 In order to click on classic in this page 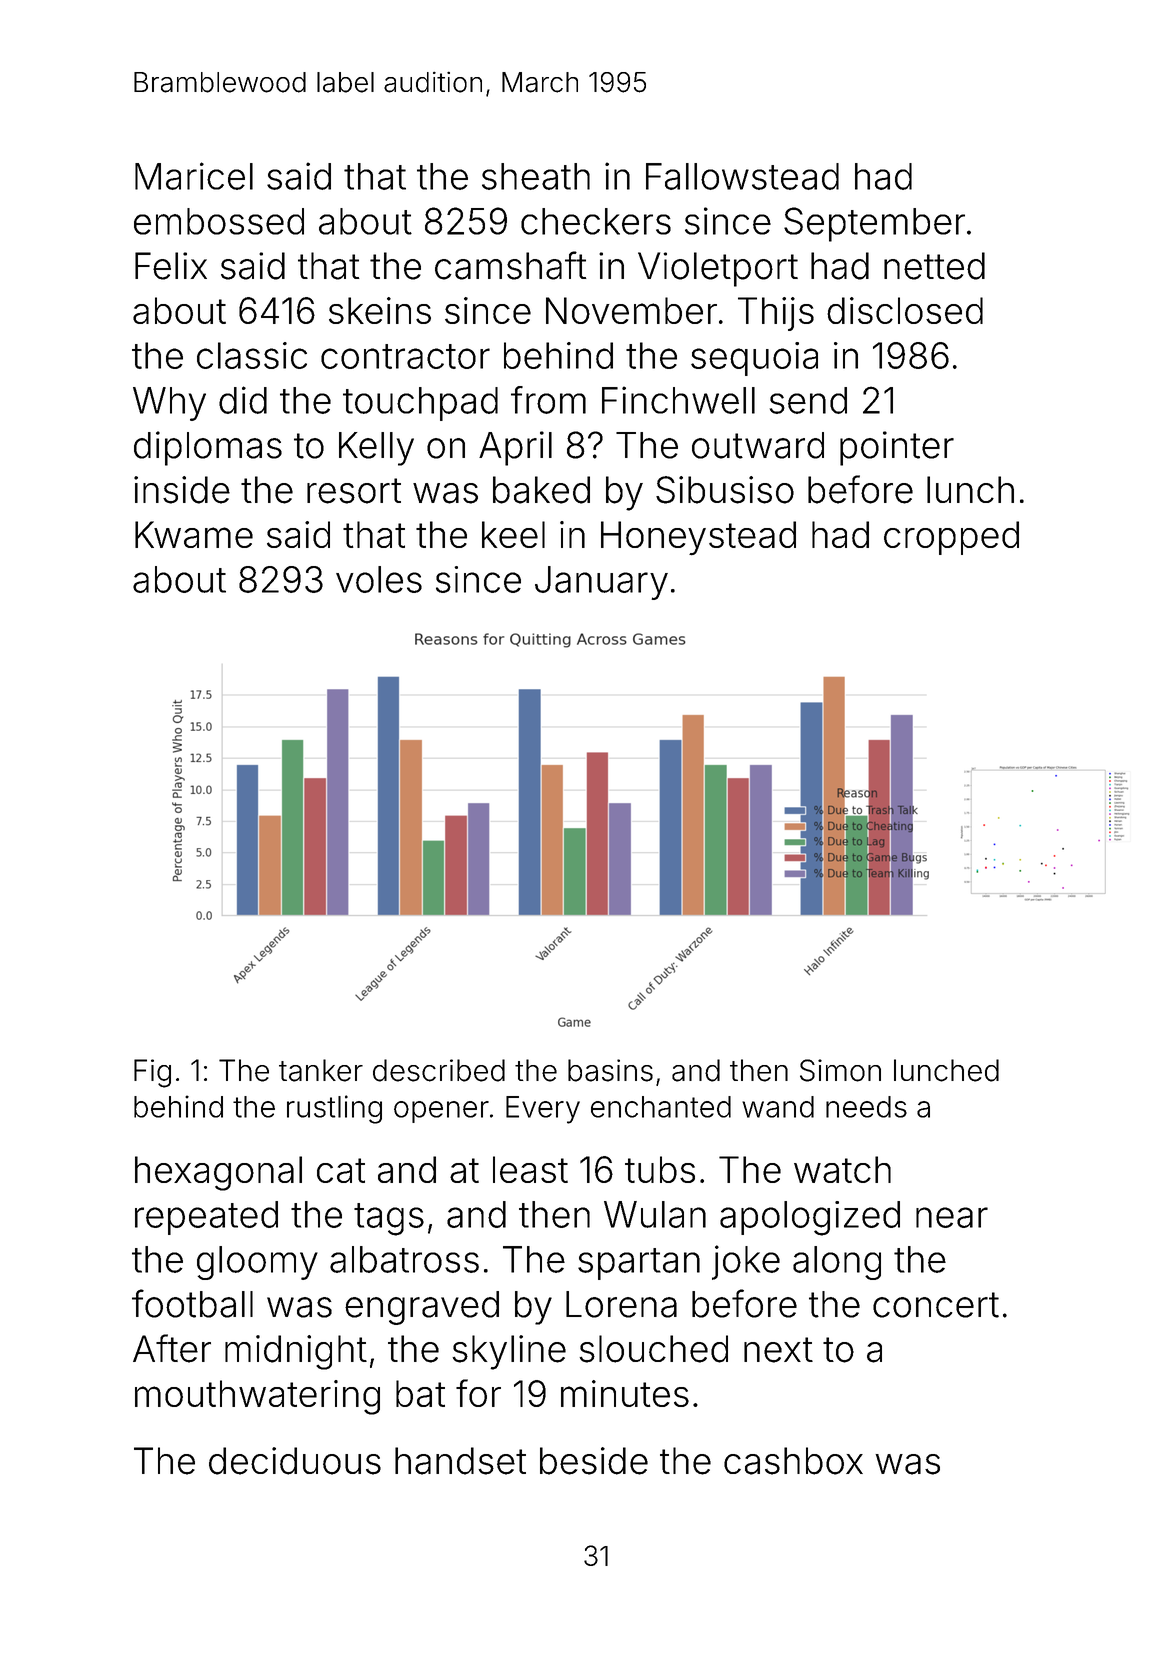, I will do `click(252, 355)`.
